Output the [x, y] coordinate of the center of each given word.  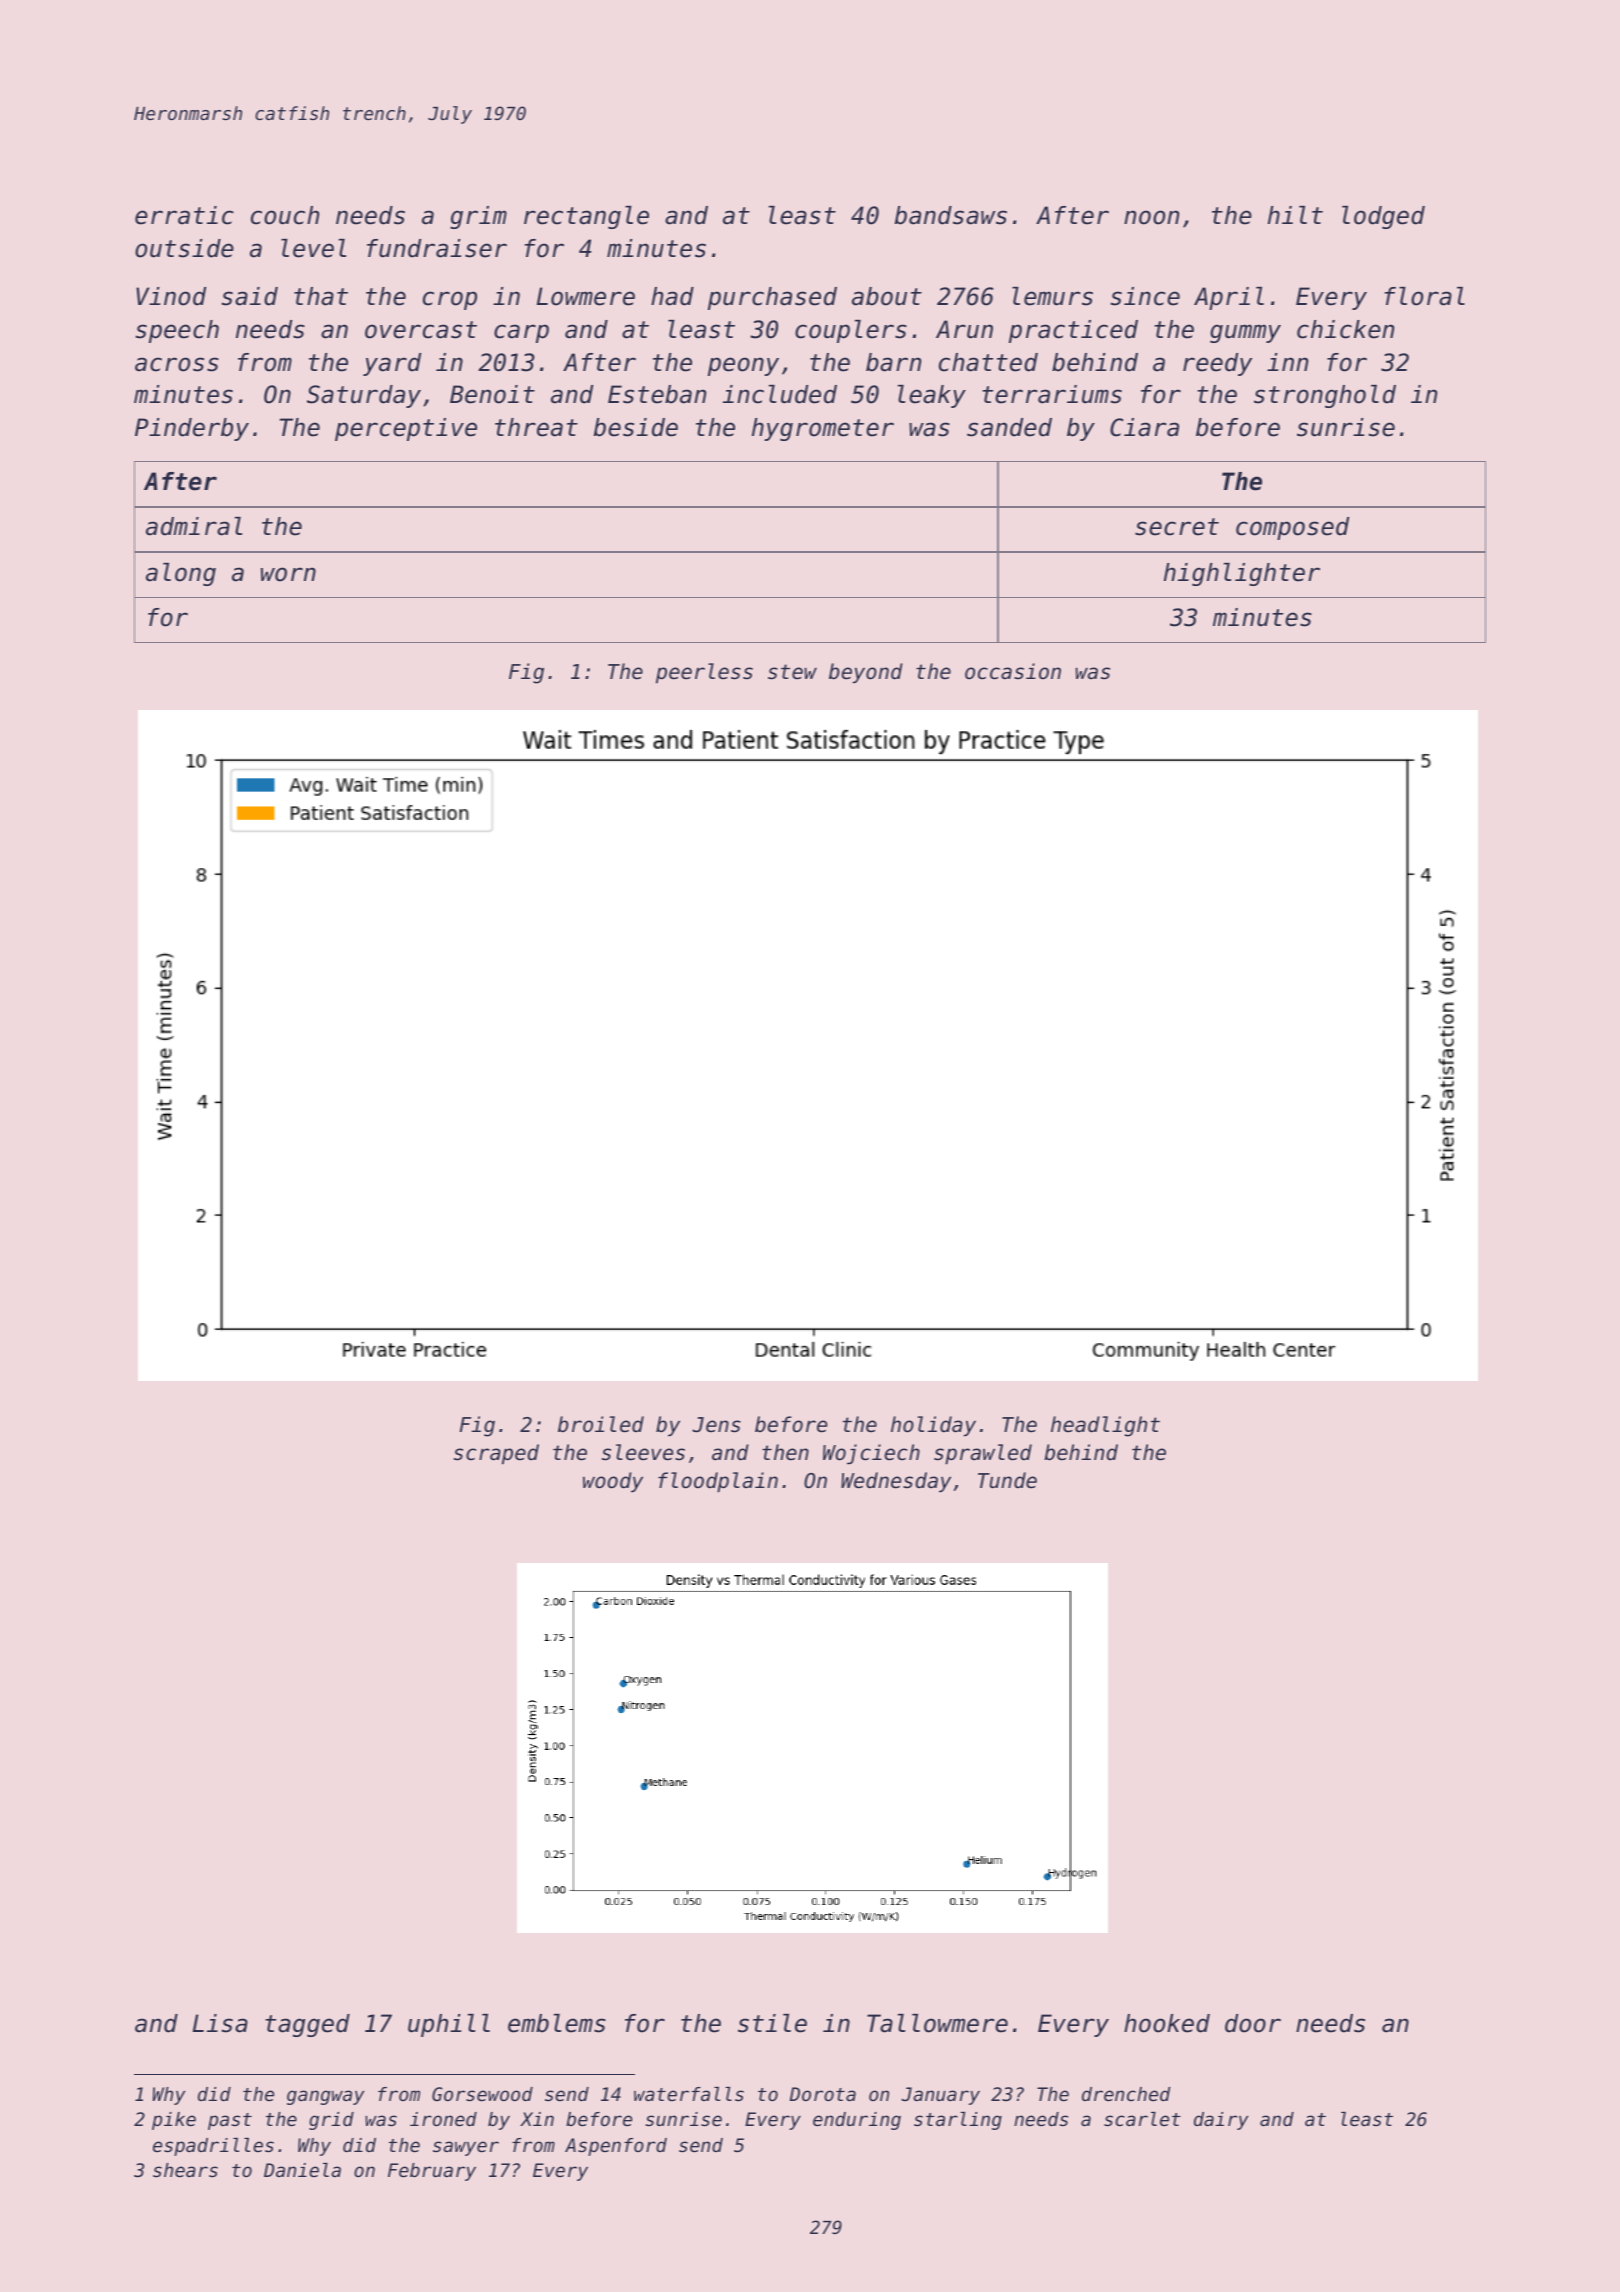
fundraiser [437, 248]
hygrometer [823, 429]
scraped [496, 1454]
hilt [1295, 215]
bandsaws [951, 215]
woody [613, 1482]
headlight [1105, 1426]
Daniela [302, 2170]
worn [288, 574]
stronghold [1325, 396]
